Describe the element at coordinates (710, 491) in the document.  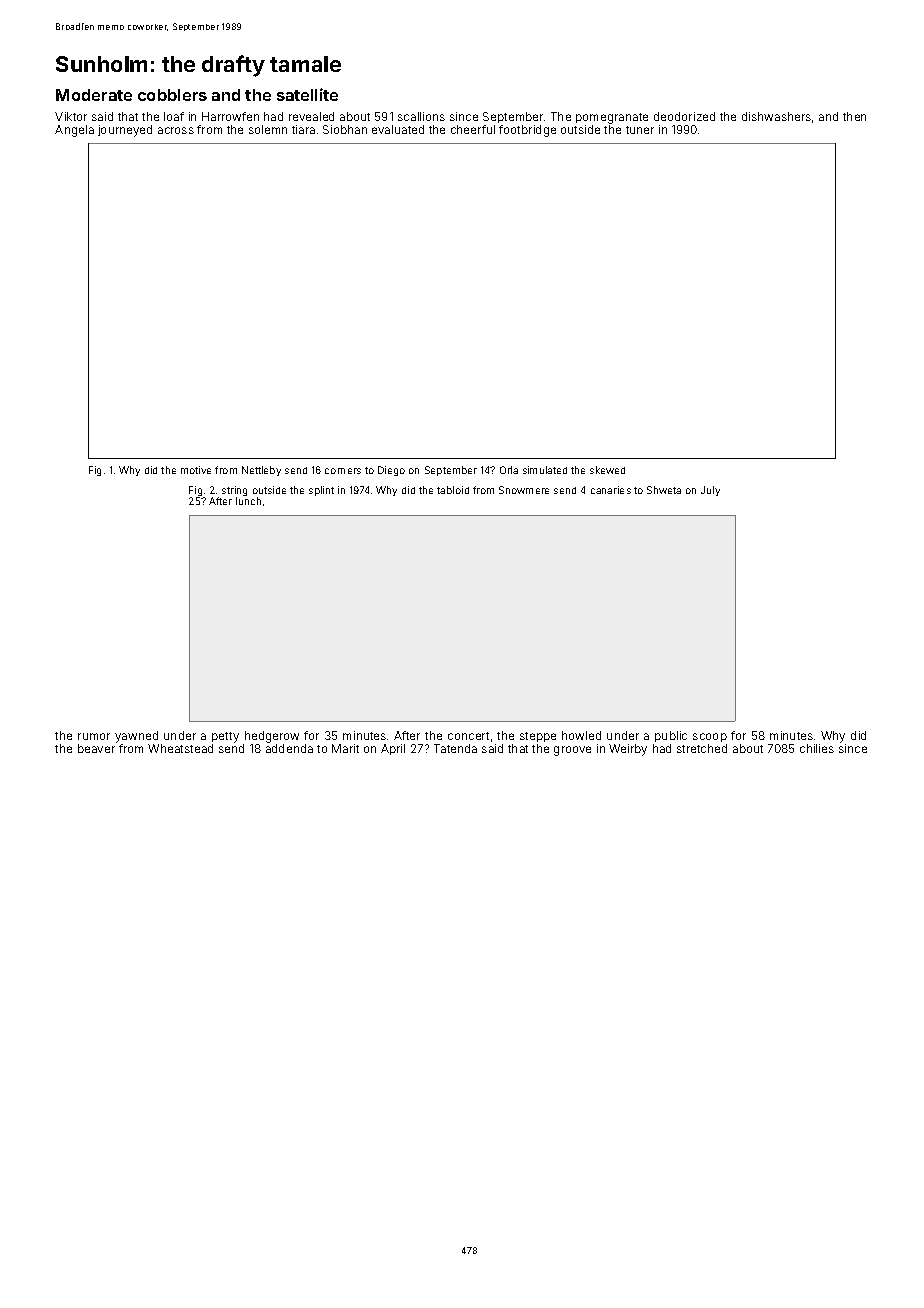
I see `July` at that location.
